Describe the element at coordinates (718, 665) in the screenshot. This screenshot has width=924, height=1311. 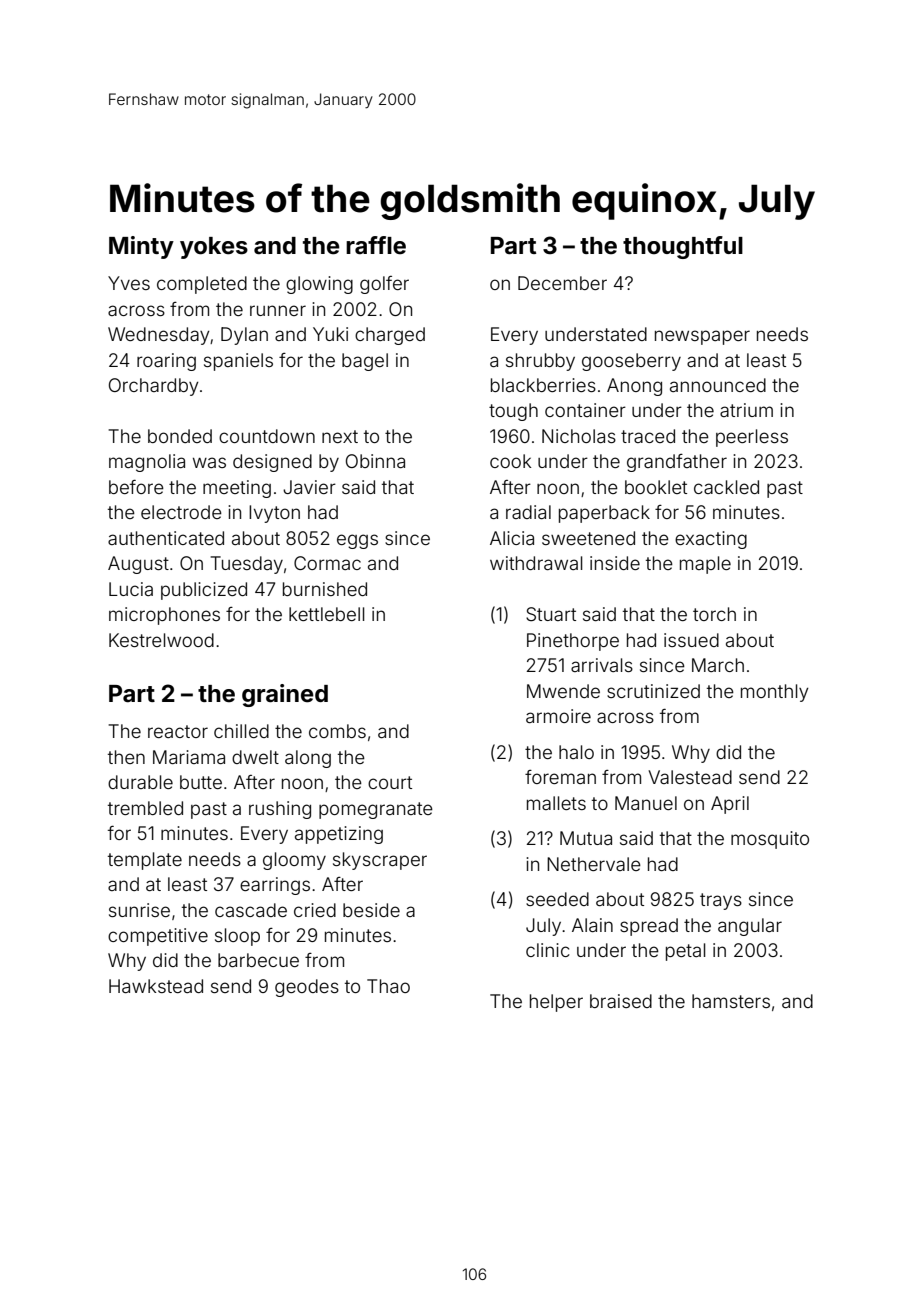
I see `March` at that location.
